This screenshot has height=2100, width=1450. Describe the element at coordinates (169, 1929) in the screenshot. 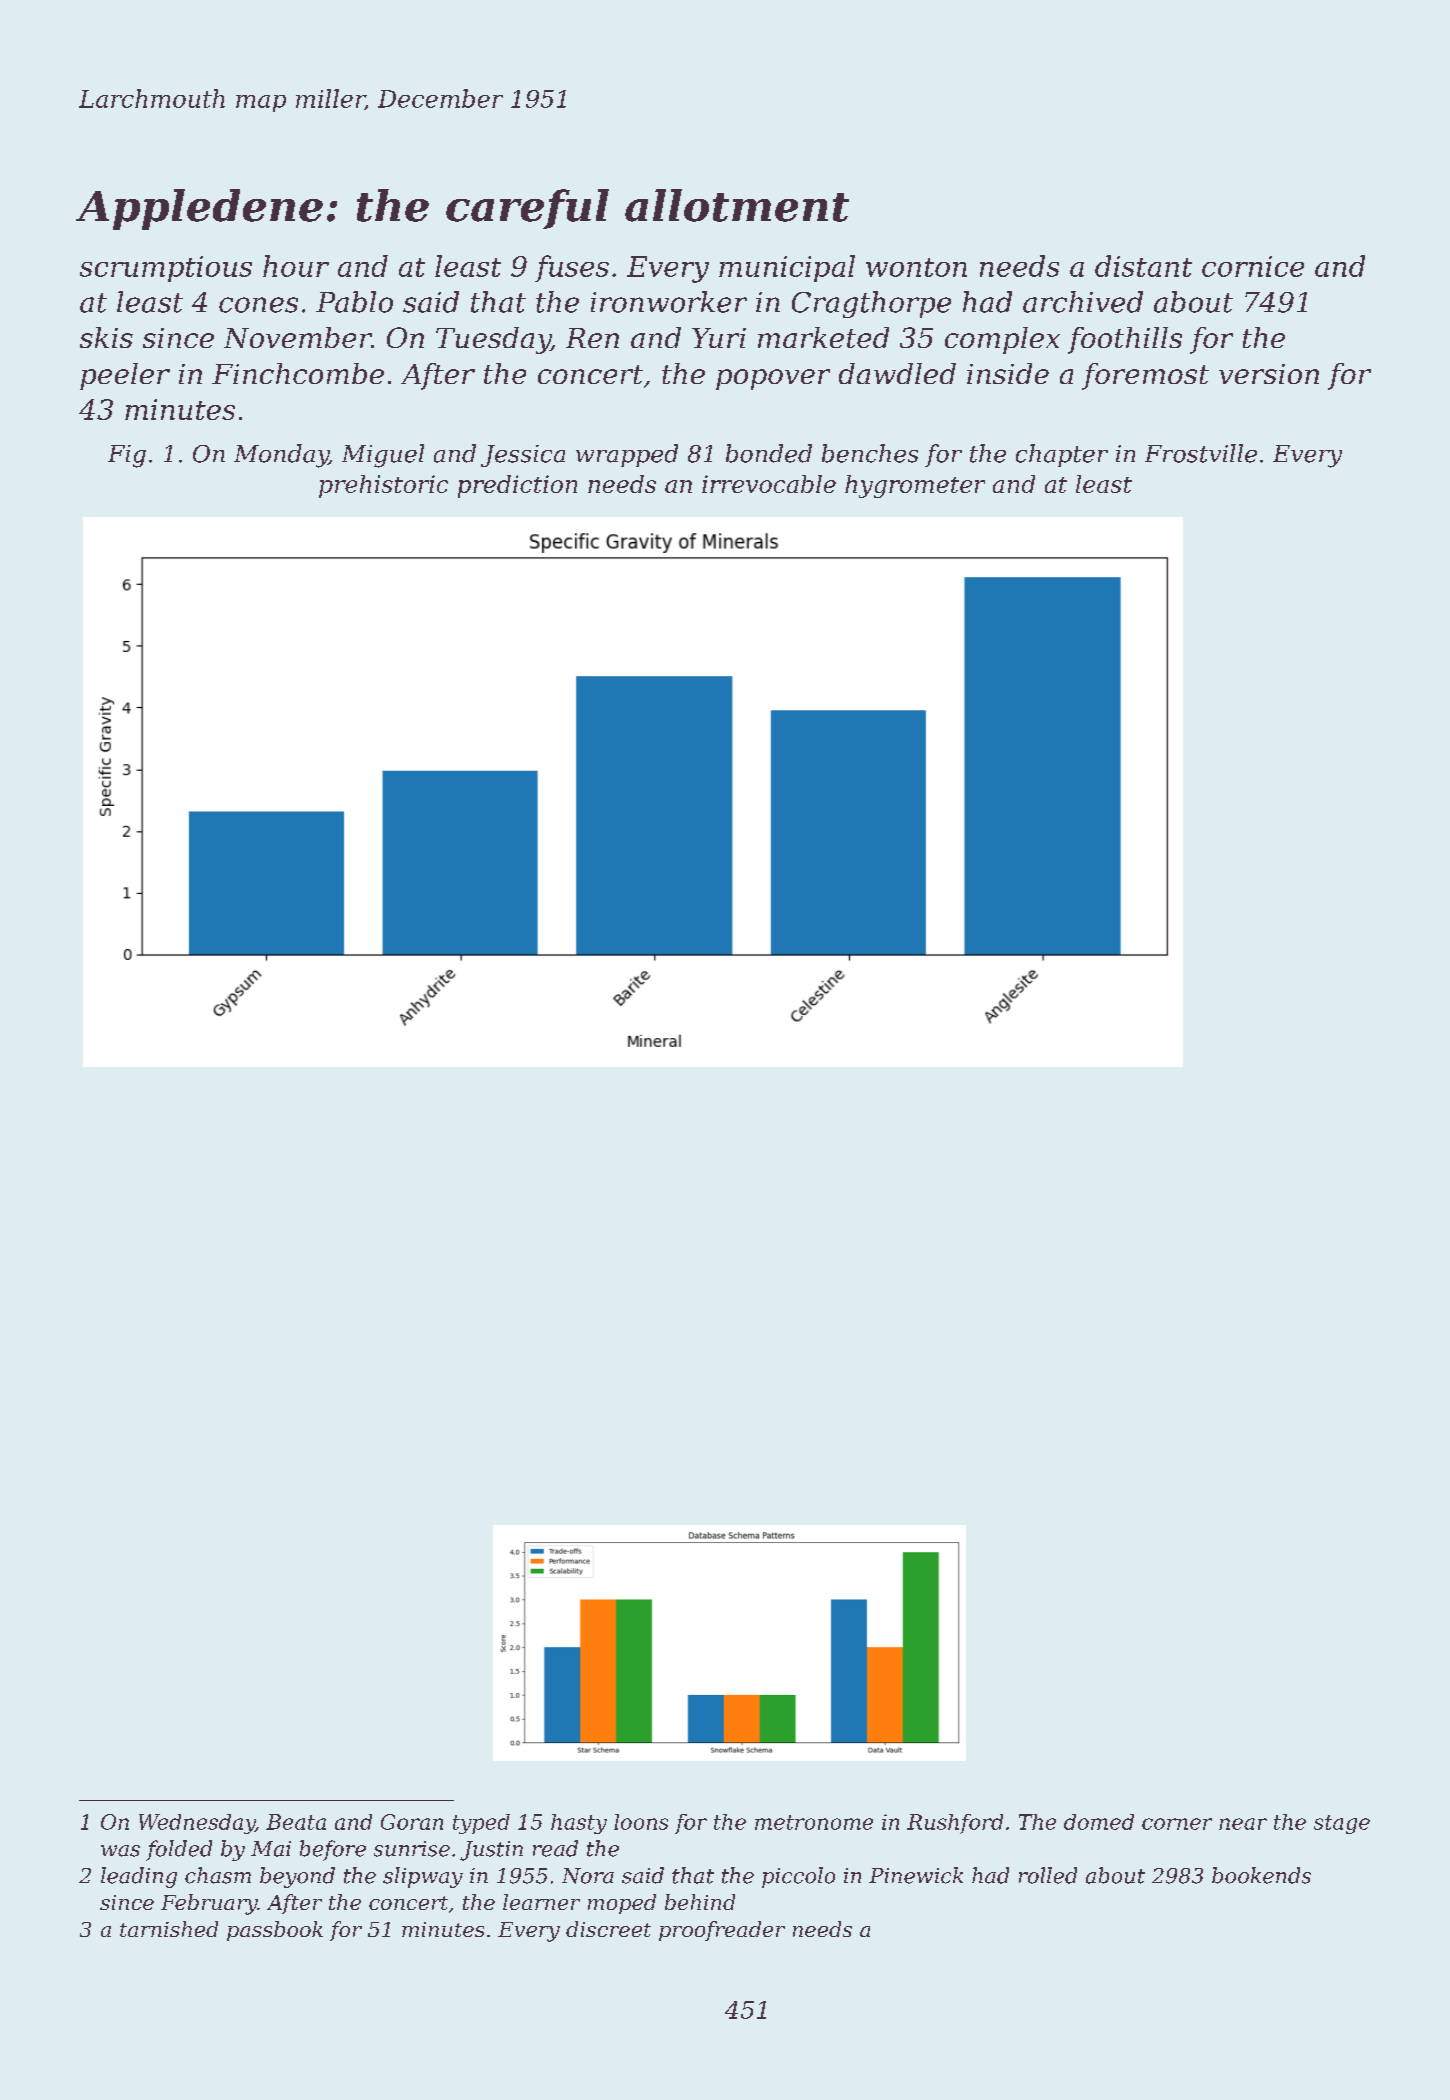

I see `tarnished` at that location.
